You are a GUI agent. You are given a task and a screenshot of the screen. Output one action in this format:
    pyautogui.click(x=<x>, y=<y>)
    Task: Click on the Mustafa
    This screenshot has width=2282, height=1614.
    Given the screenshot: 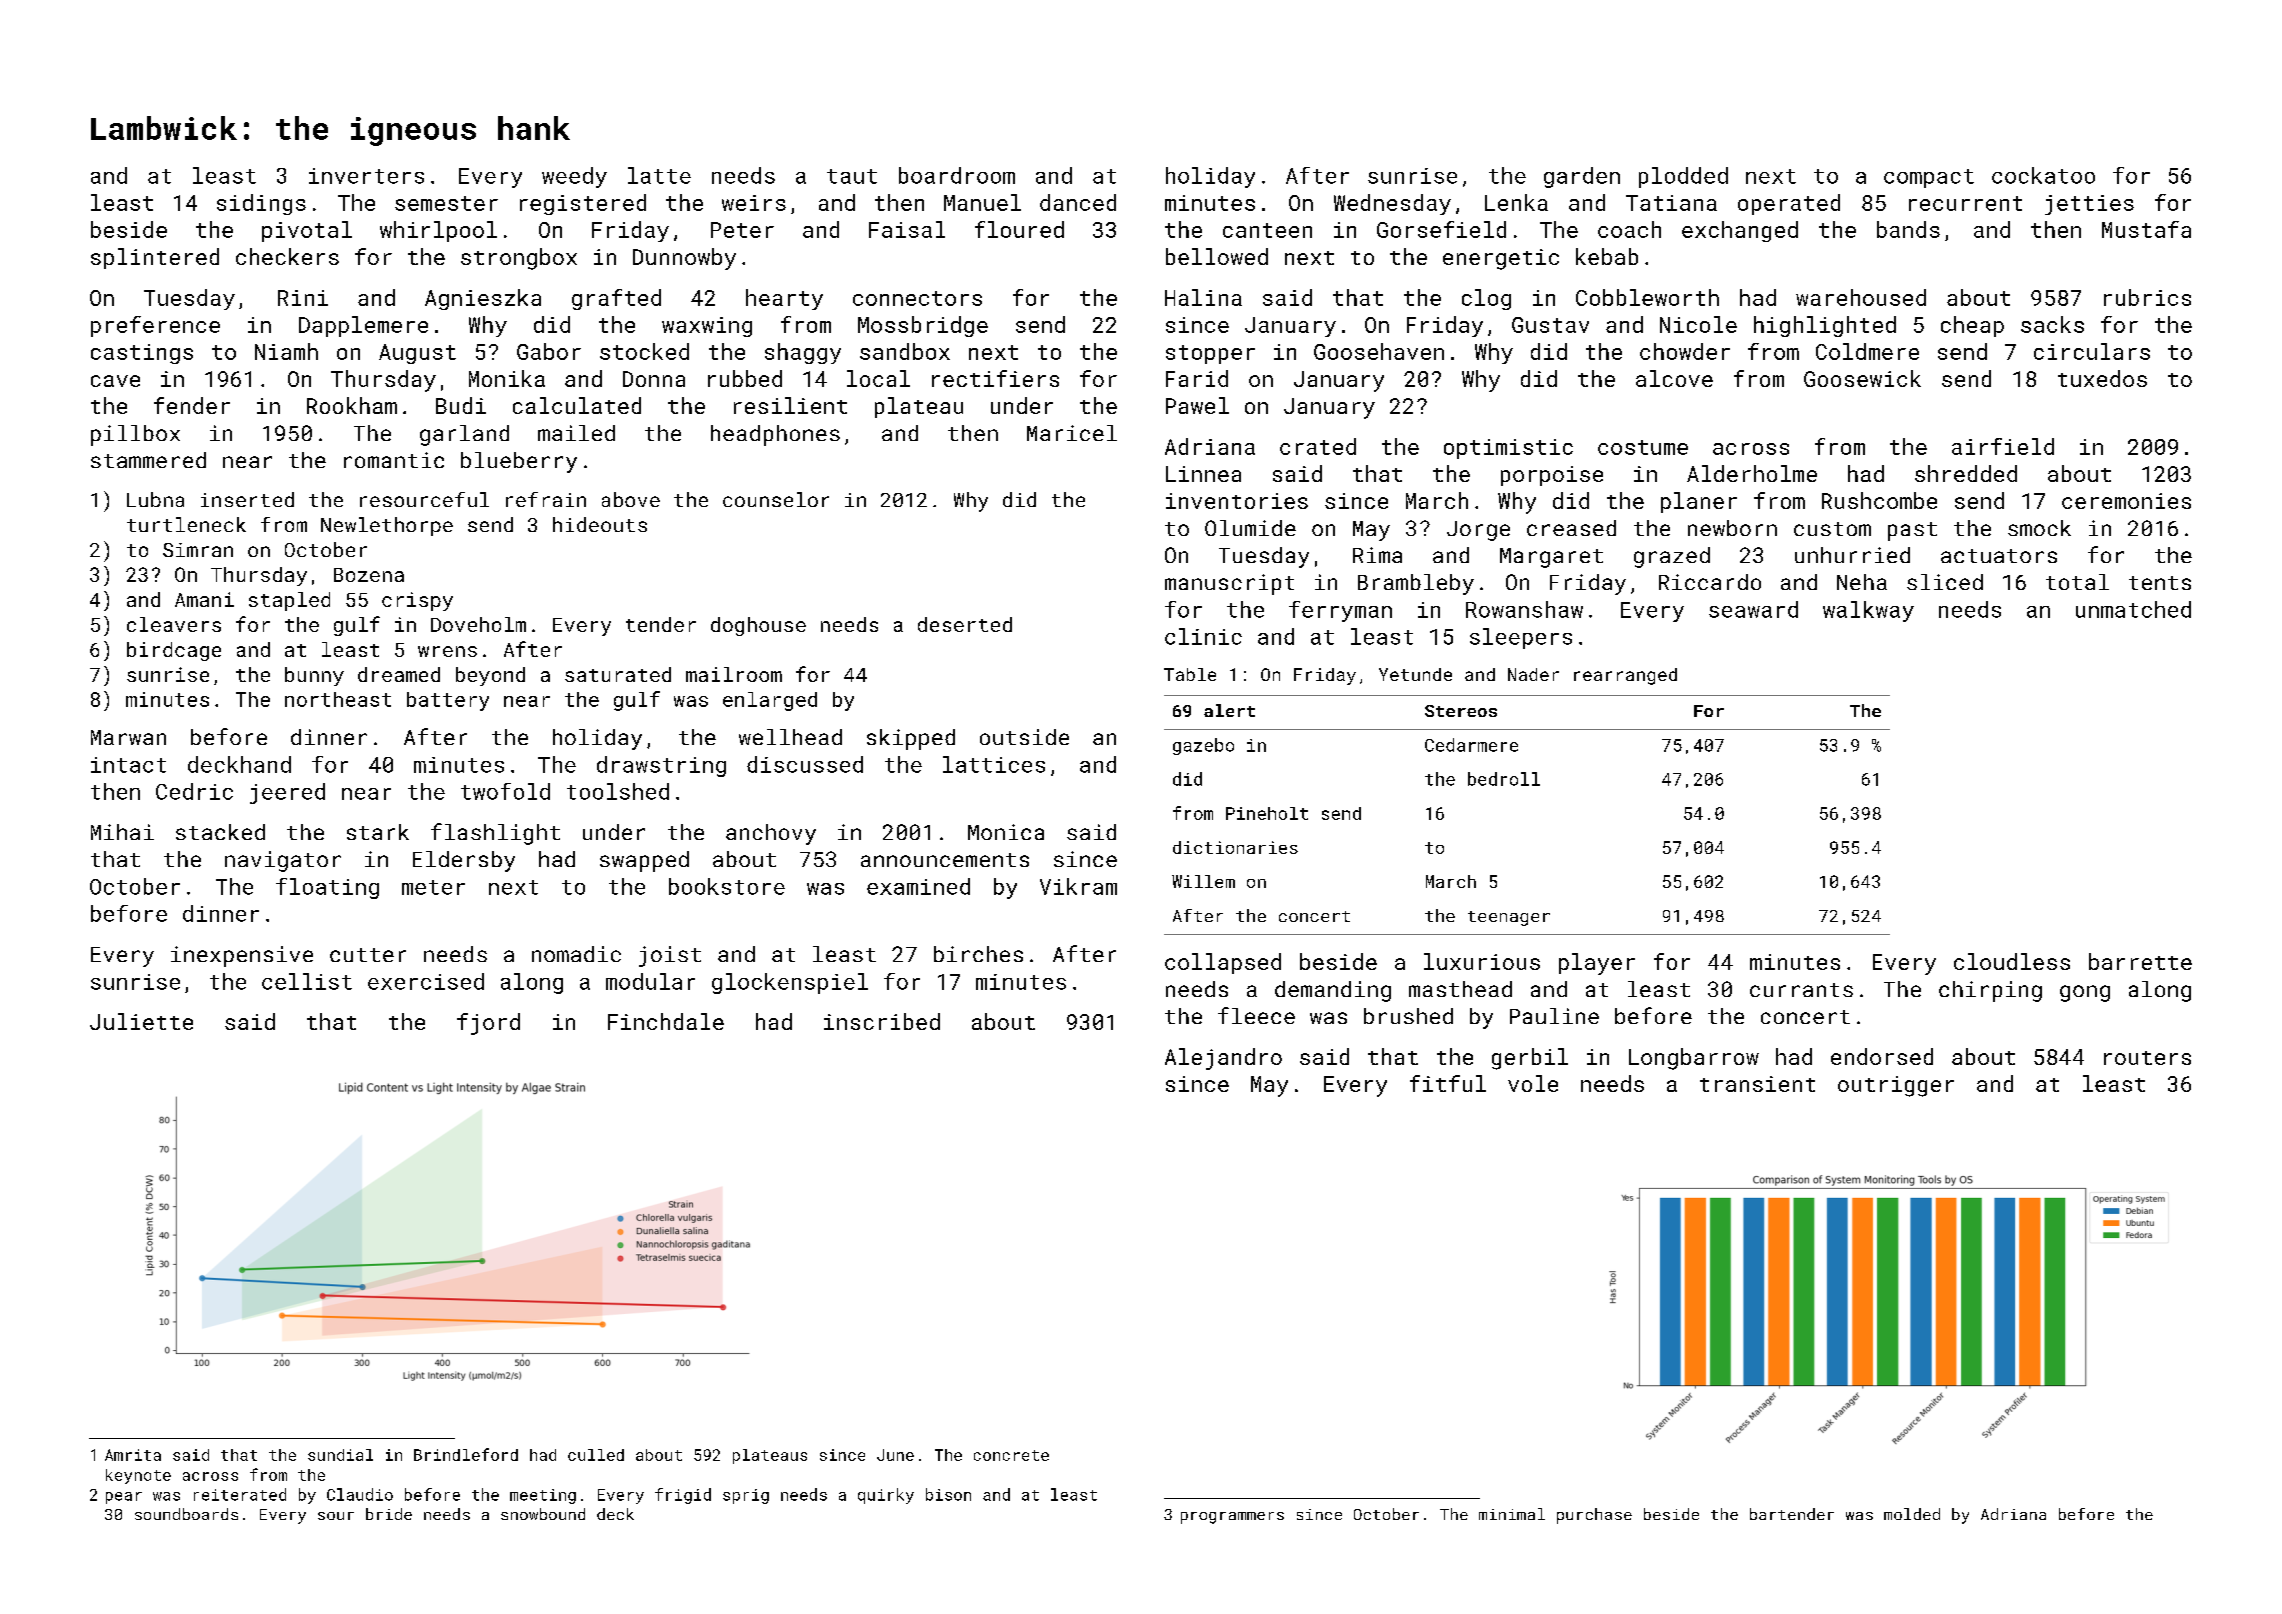 What is the action you would take?
    pyautogui.click(x=2146, y=229)
